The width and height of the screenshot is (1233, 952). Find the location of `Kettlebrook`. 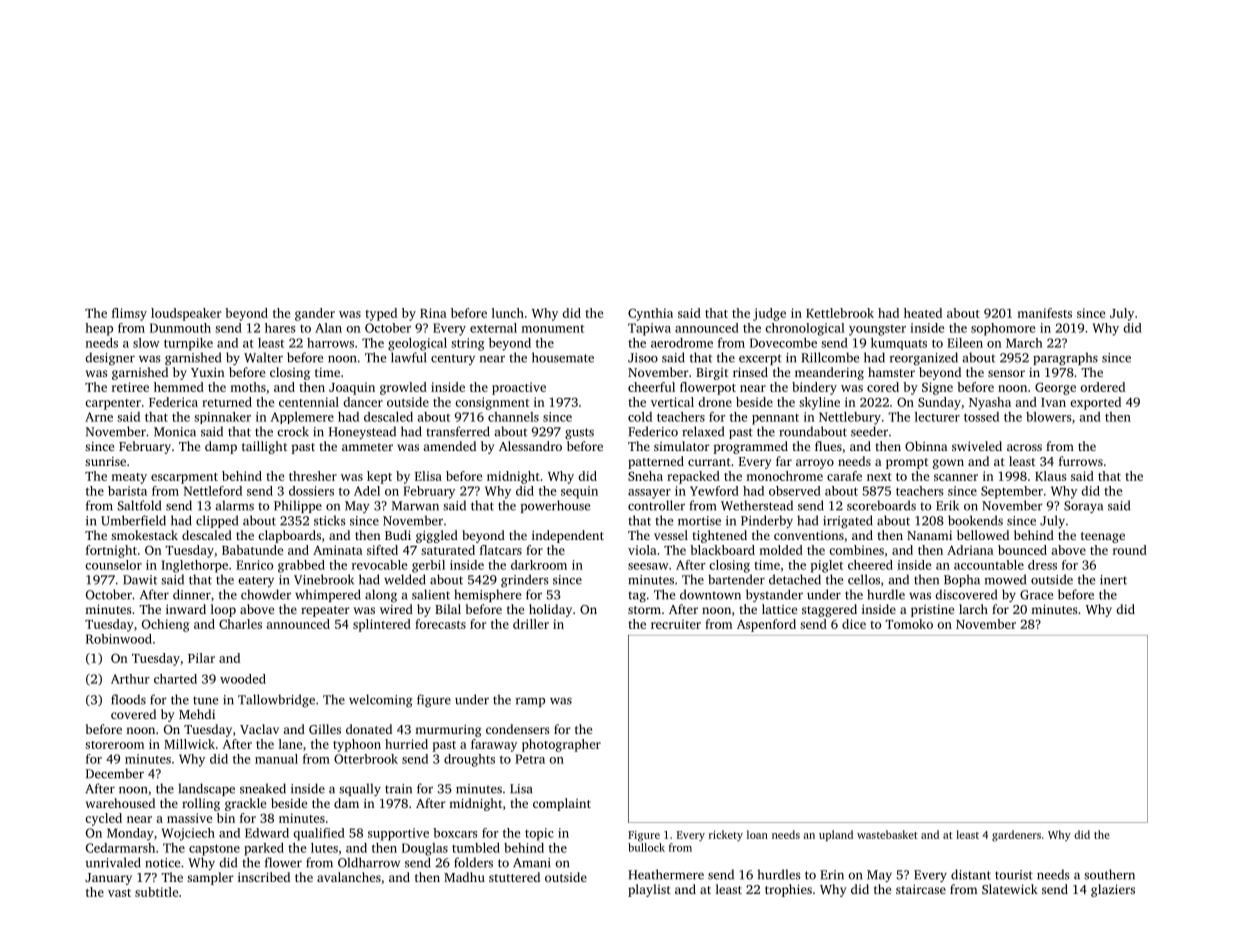

Kettlebrook is located at coordinates (840, 313).
